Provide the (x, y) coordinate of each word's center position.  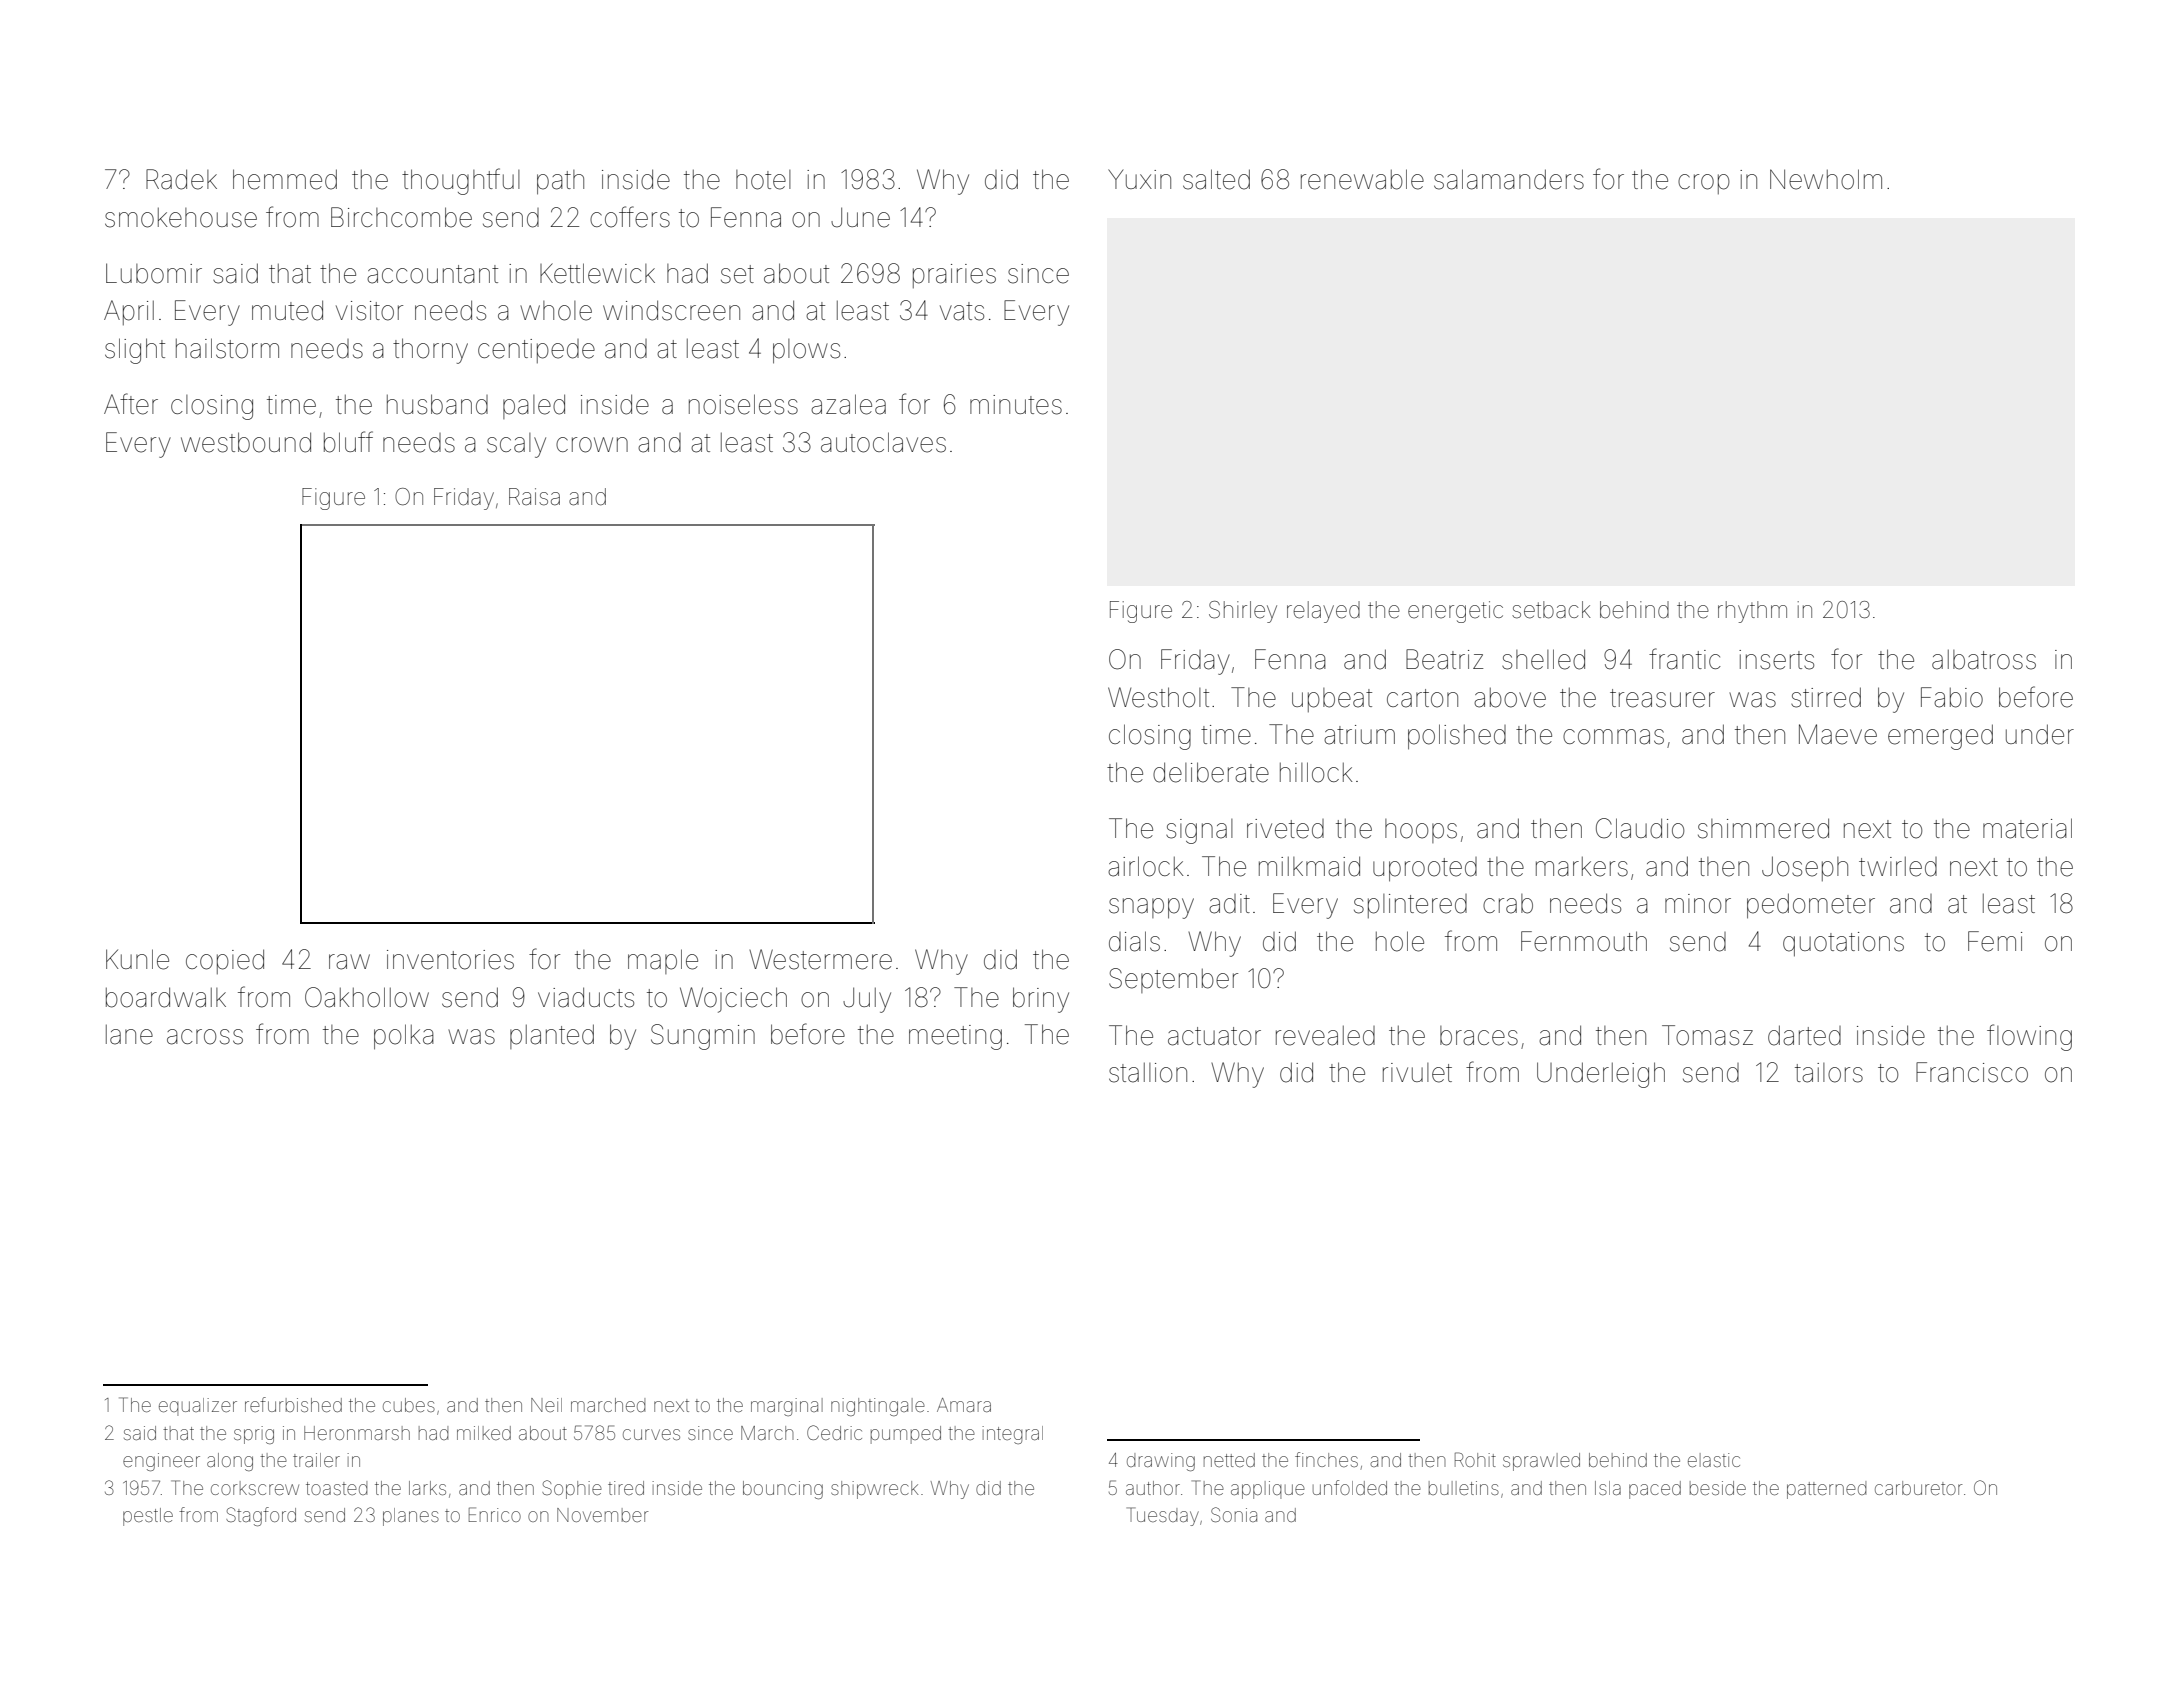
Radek (181, 179)
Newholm (1826, 179)
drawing (1161, 1462)
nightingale (878, 1407)
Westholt (1158, 697)
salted (1216, 179)
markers (1582, 867)
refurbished (293, 1404)
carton (1422, 698)
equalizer (198, 1407)
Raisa (534, 497)
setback (1551, 610)
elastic (1714, 1460)
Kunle (137, 959)
